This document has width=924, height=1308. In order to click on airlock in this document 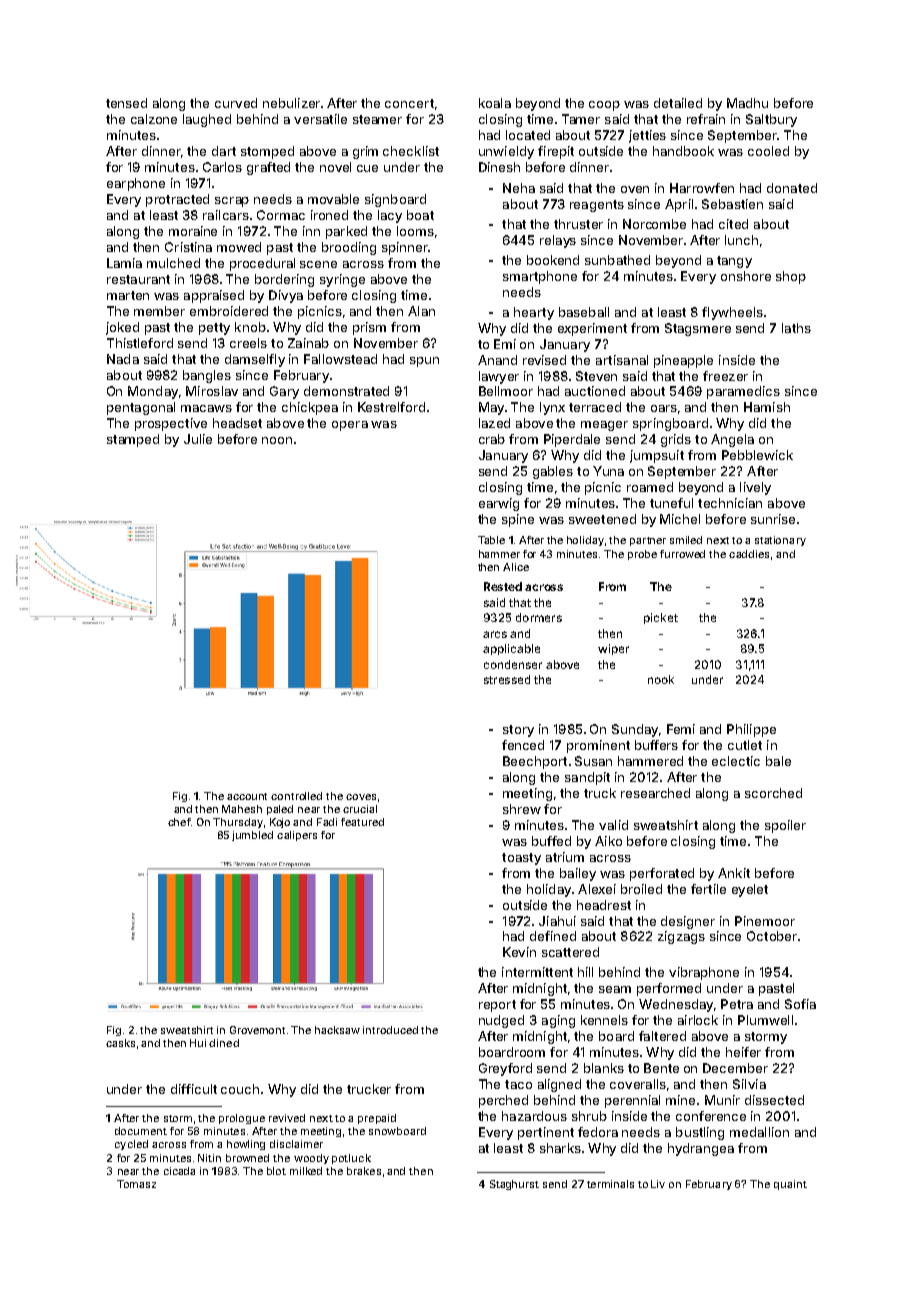, I will do `click(698, 1020)`.
